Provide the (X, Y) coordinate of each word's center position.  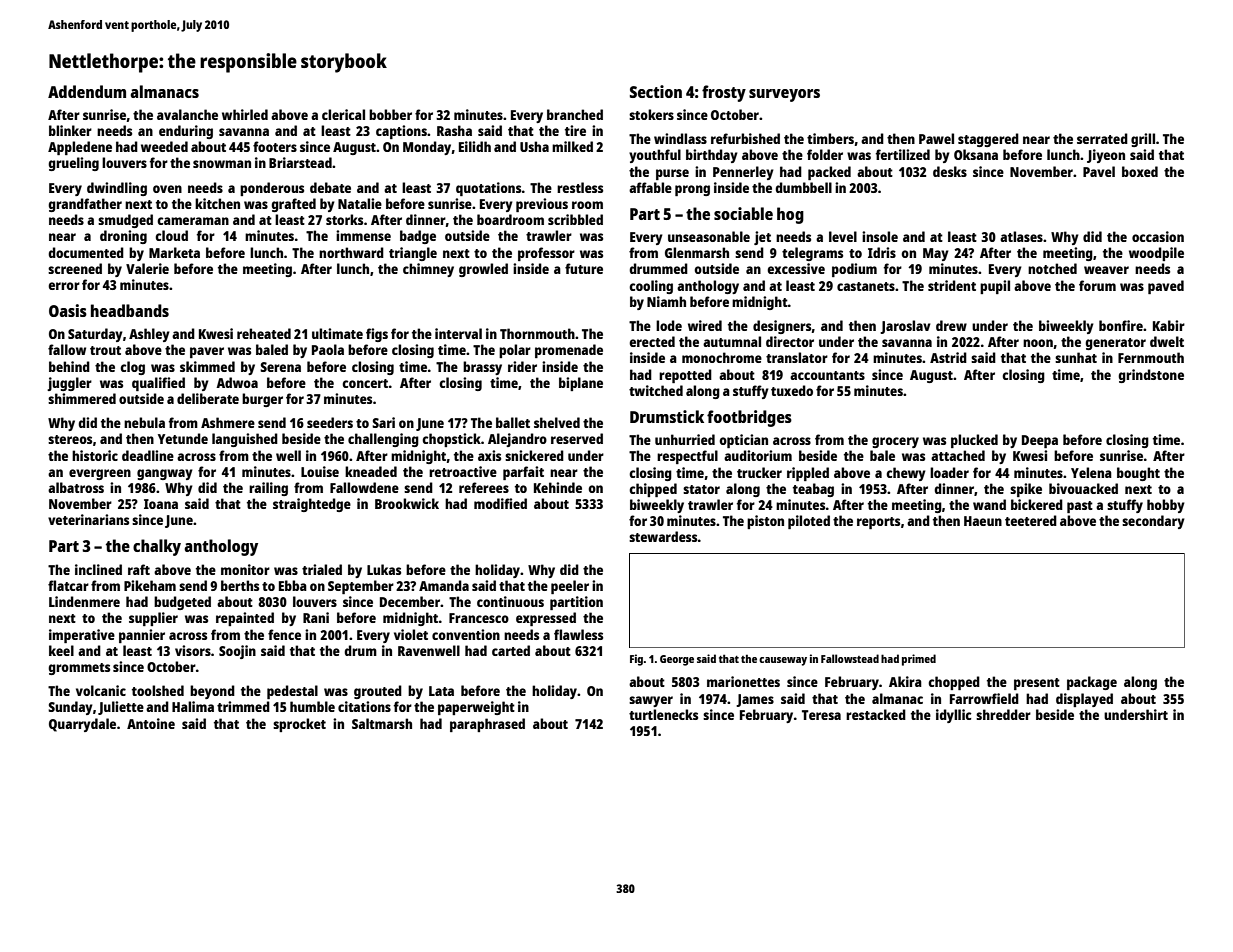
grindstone (1151, 376)
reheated (264, 333)
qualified (158, 384)
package (1092, 683)
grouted (378, 692)
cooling (651, 287)
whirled (245, 114)
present (1037, 684)
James (755, 700)
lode (669, 325)
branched (575, 114)
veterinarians (88, 519)
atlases (1021, 236)
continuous (510, 601)
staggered (988, 140)
